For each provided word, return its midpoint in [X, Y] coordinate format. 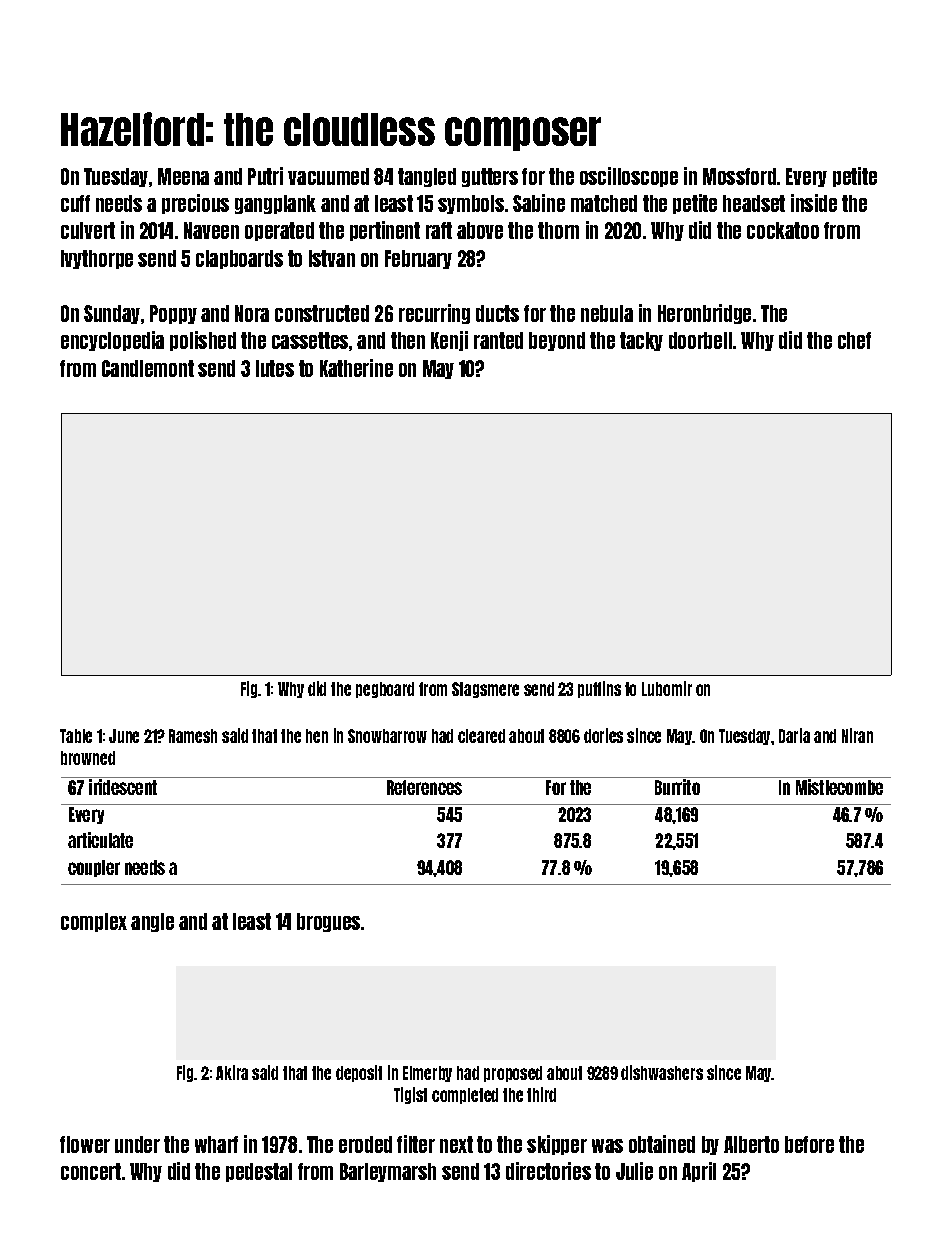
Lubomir [667, 688]
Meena [183, 176]
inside [814, 203]
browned [88, 758]
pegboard [385, 690]
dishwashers [662, 1072]
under [137, 1144]
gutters [490, 177]
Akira [232, 1072]
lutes [275, 368]
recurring [434, 314]
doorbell [700, 340]
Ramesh [193, 736]
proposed [513, 1074]
